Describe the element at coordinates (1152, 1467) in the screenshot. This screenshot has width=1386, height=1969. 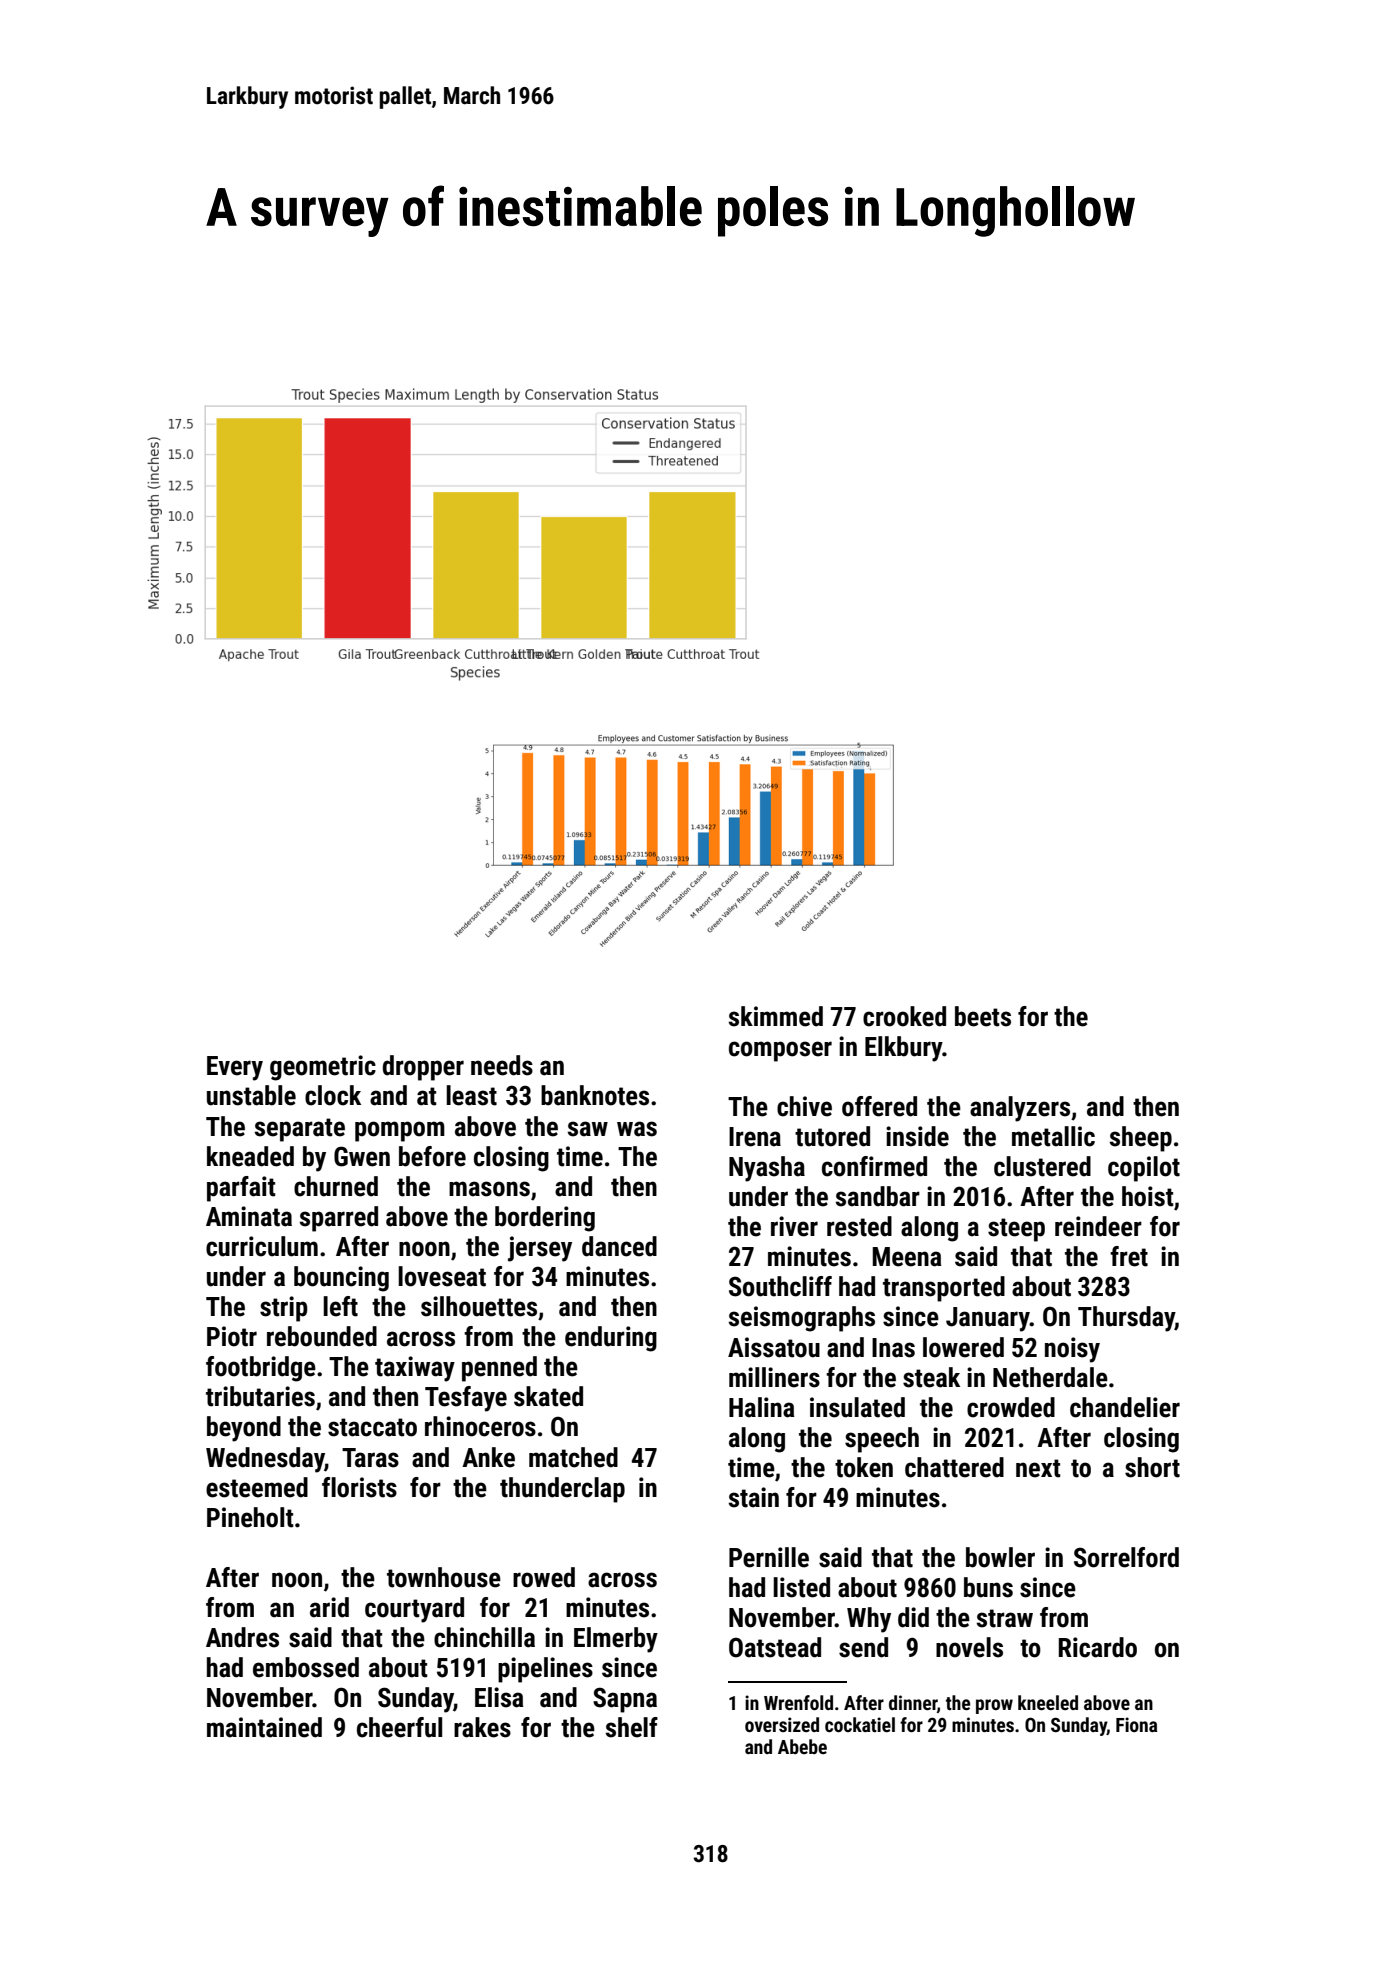
I see `short` at that location.
